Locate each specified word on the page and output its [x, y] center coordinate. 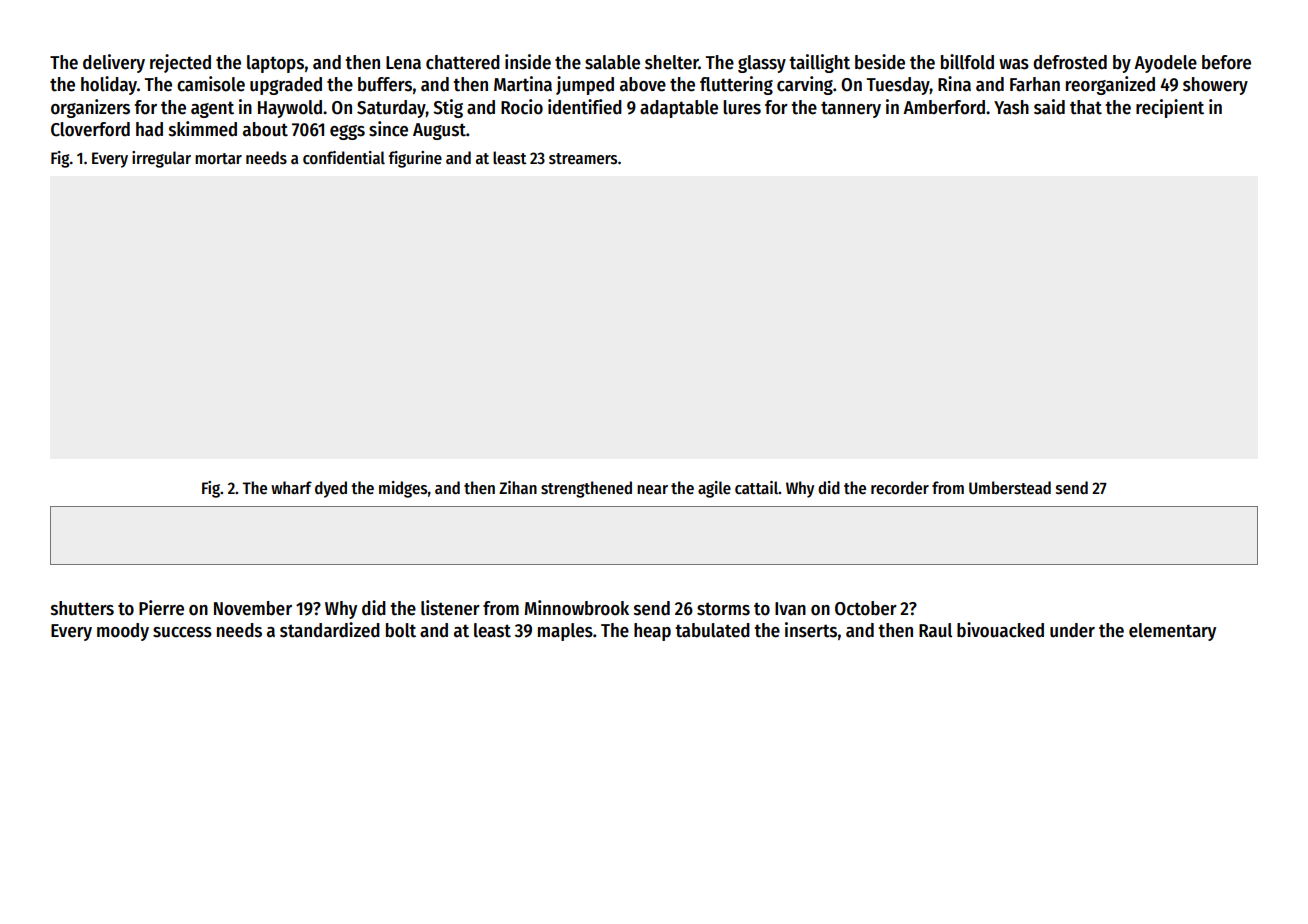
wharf [291, 487]
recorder [900, 488]
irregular [161, 159]
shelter [672, 62]
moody [123, 632]
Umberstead [1010, 488]
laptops [275, 64]
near [652, 490]
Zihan [518, 488]
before [1226, 62]
